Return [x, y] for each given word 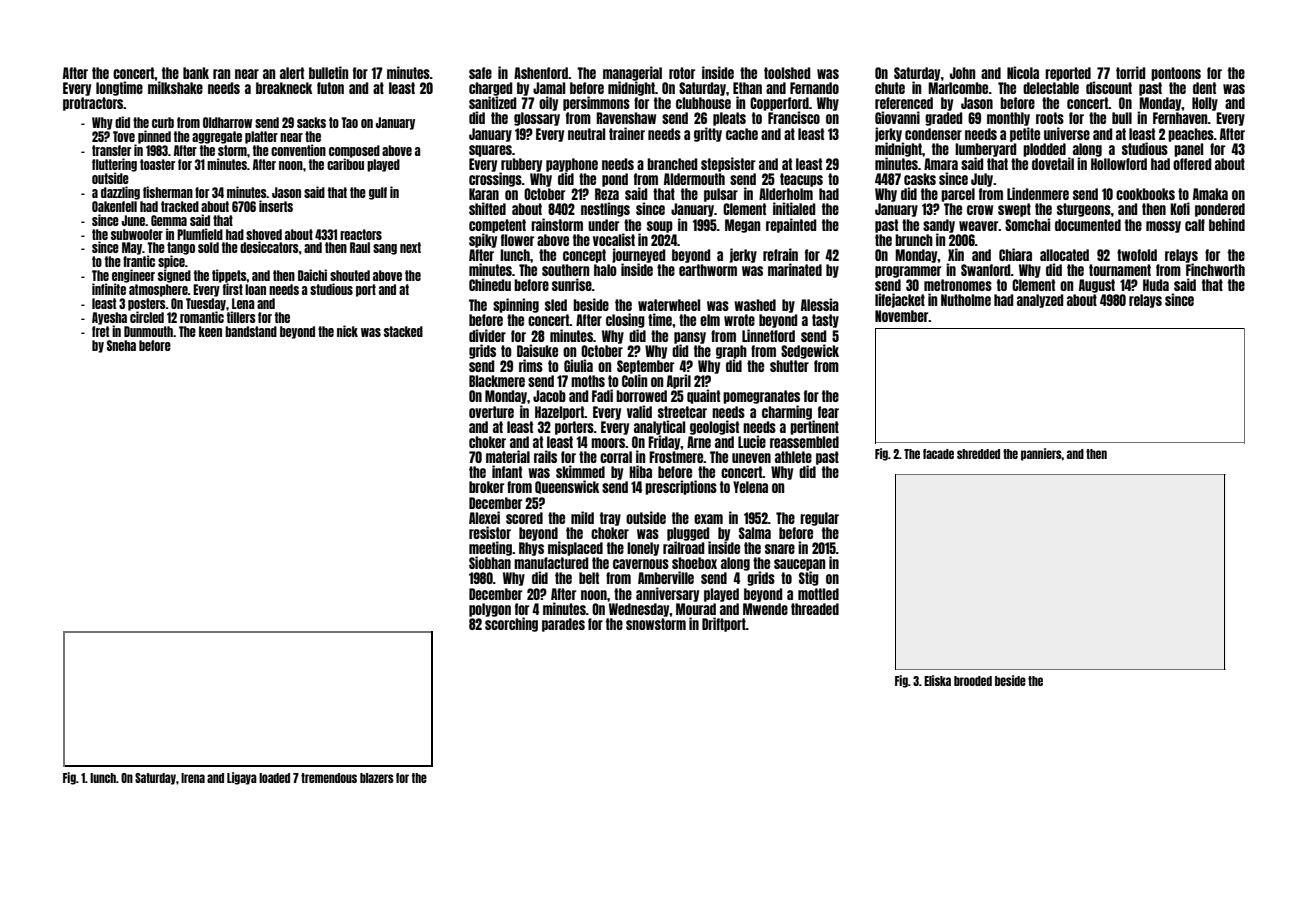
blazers [377, 778]
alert [292, 73]
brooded [973, 681]
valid [639, 411]
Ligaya [242, 778]
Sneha [121, 345]
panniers [1041, 454]
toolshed [787, 73]
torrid [1131, 72]
